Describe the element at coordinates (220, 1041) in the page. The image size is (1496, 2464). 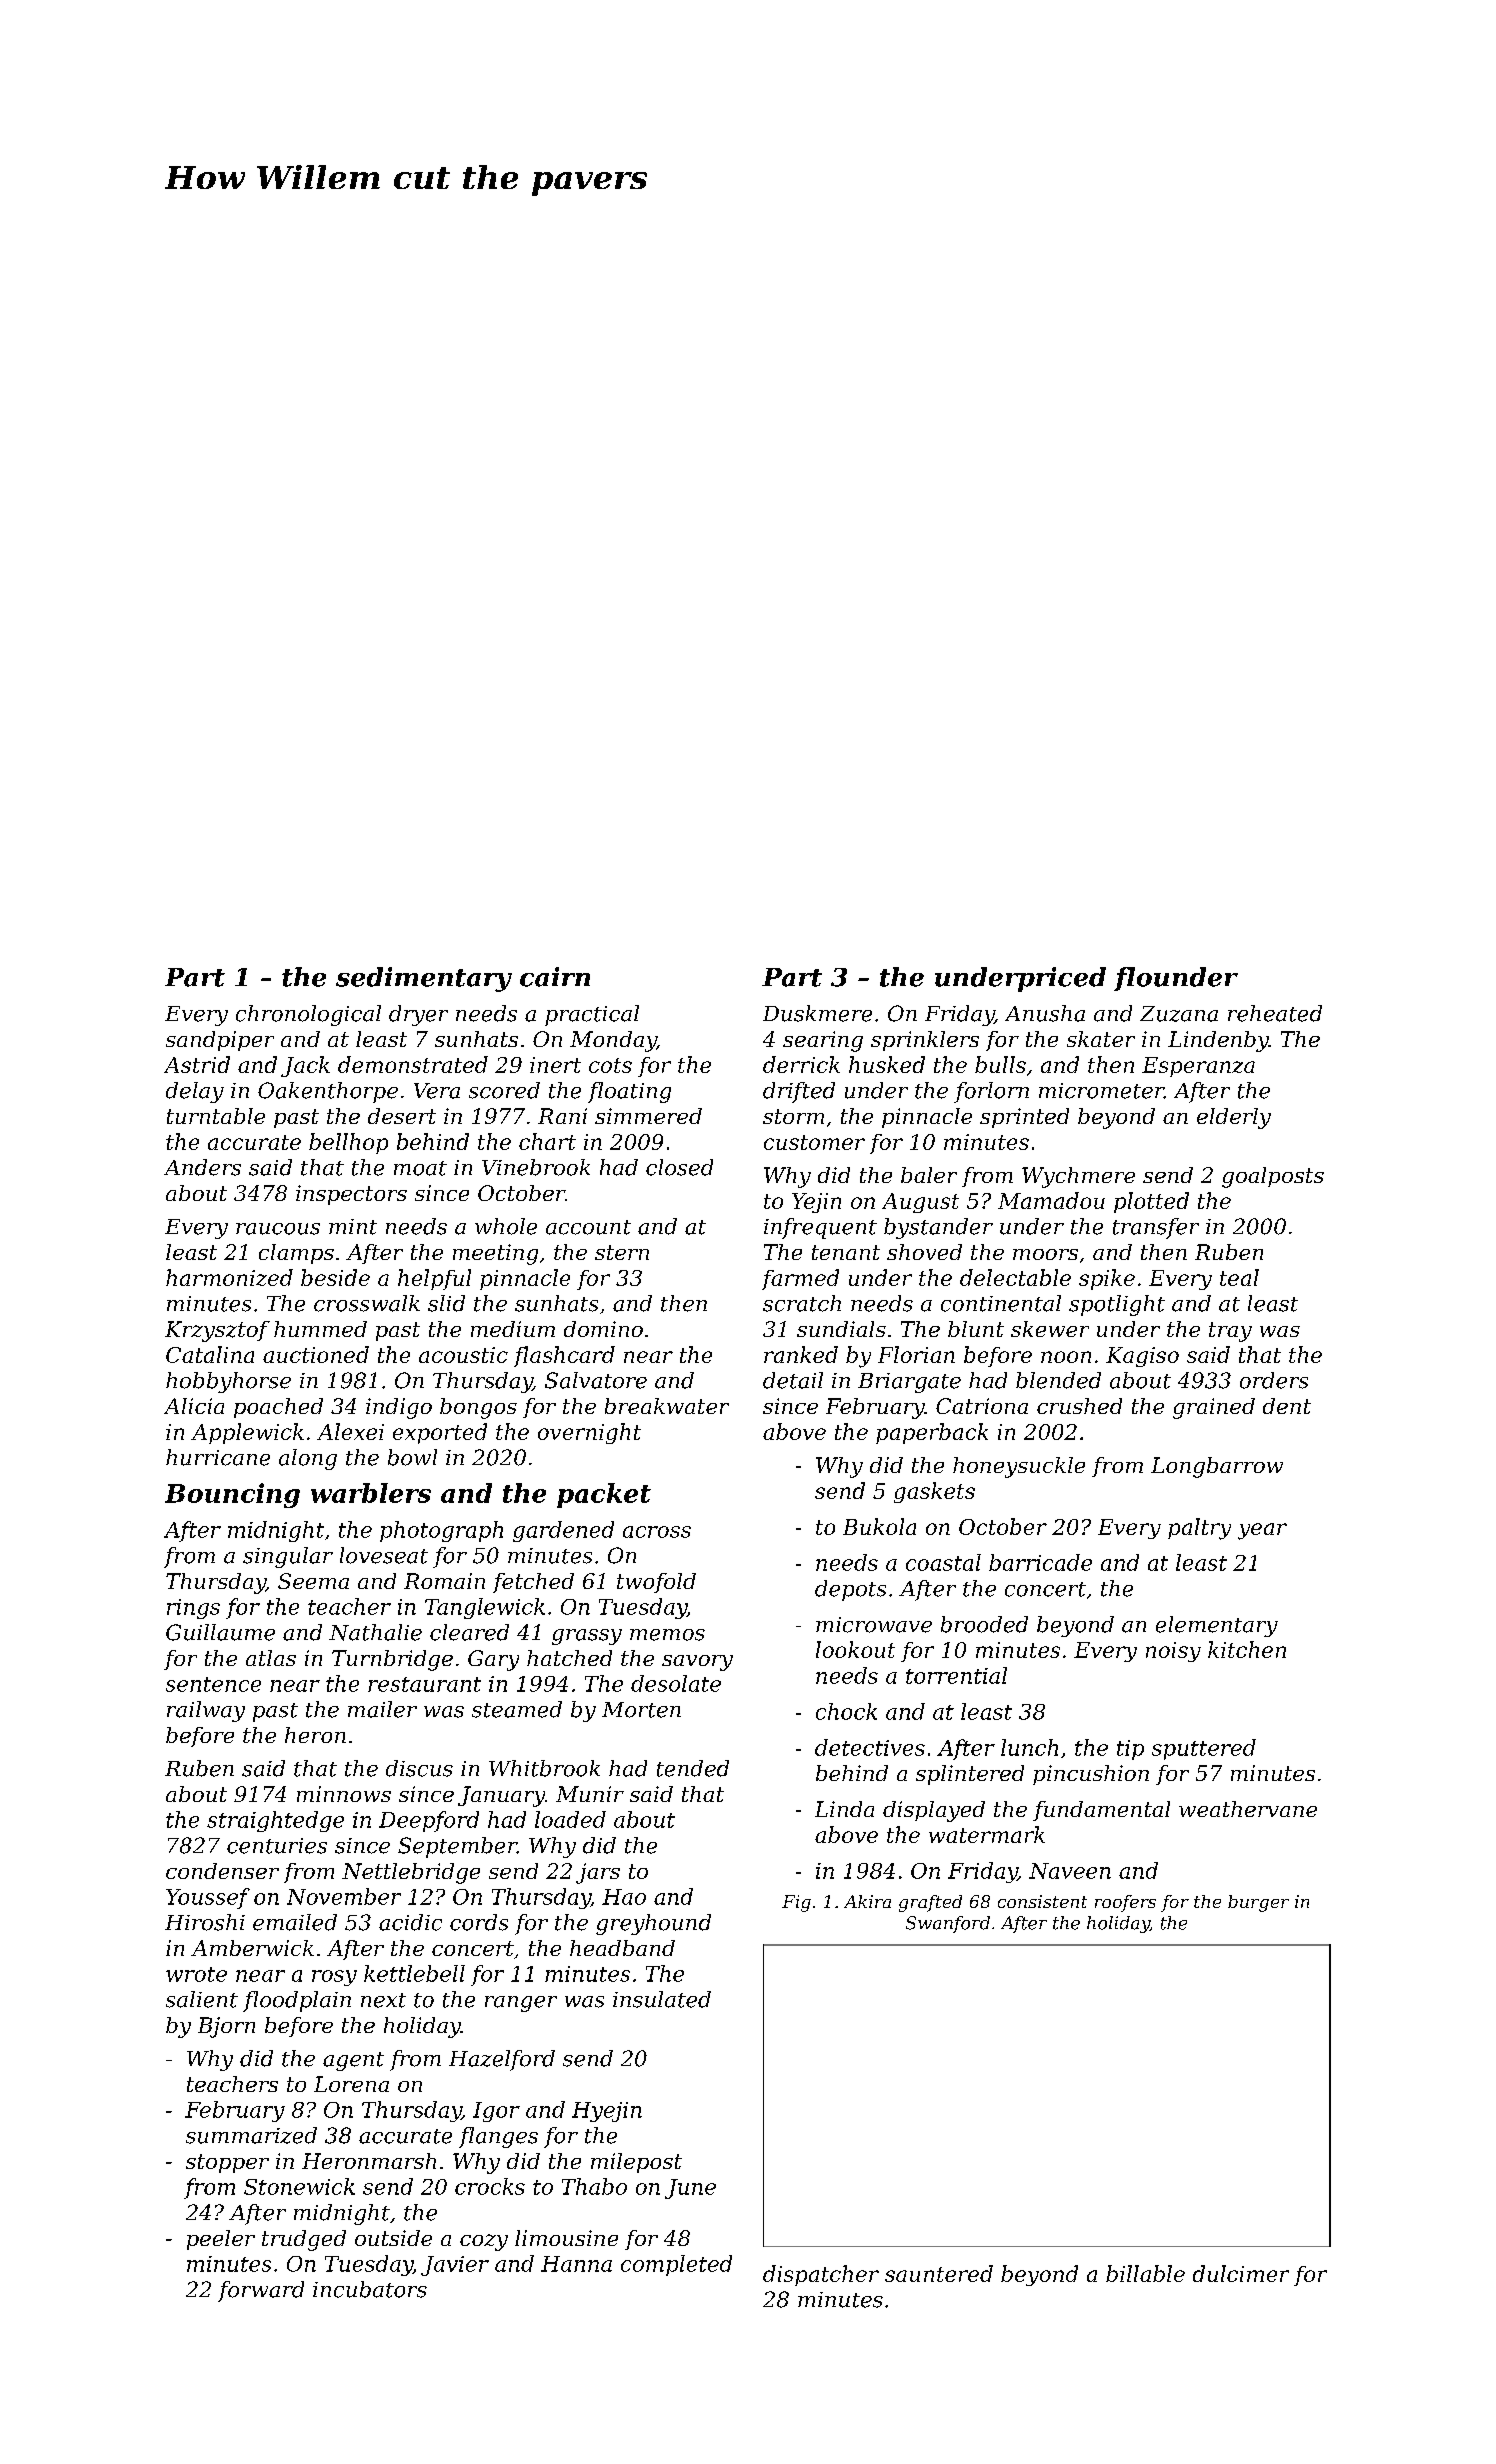
I see `sandpiper` at that location.
